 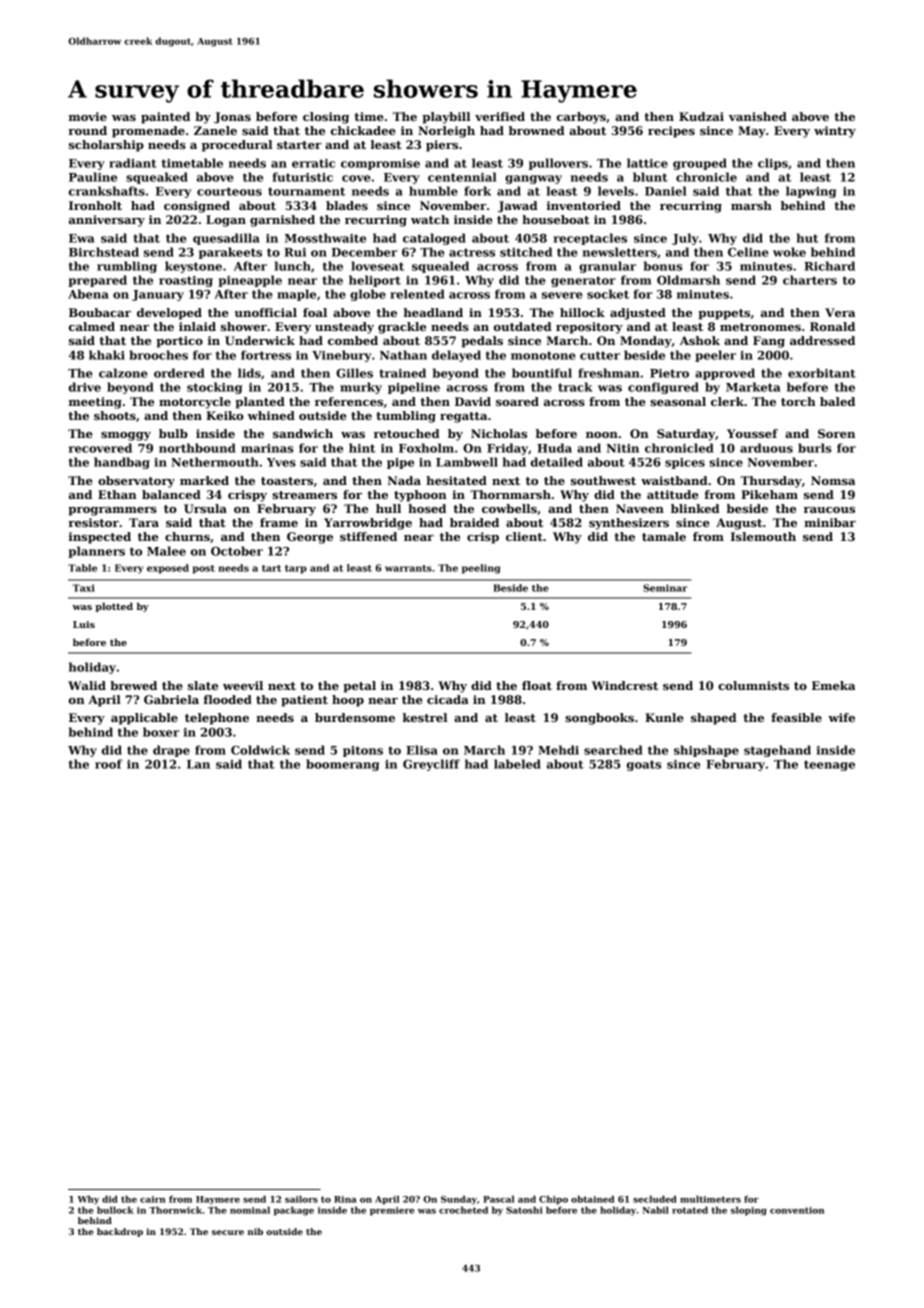 What do you see at coordinates (557, 462) in the document?
I see `detailed` at bounding box center [557, 462].
